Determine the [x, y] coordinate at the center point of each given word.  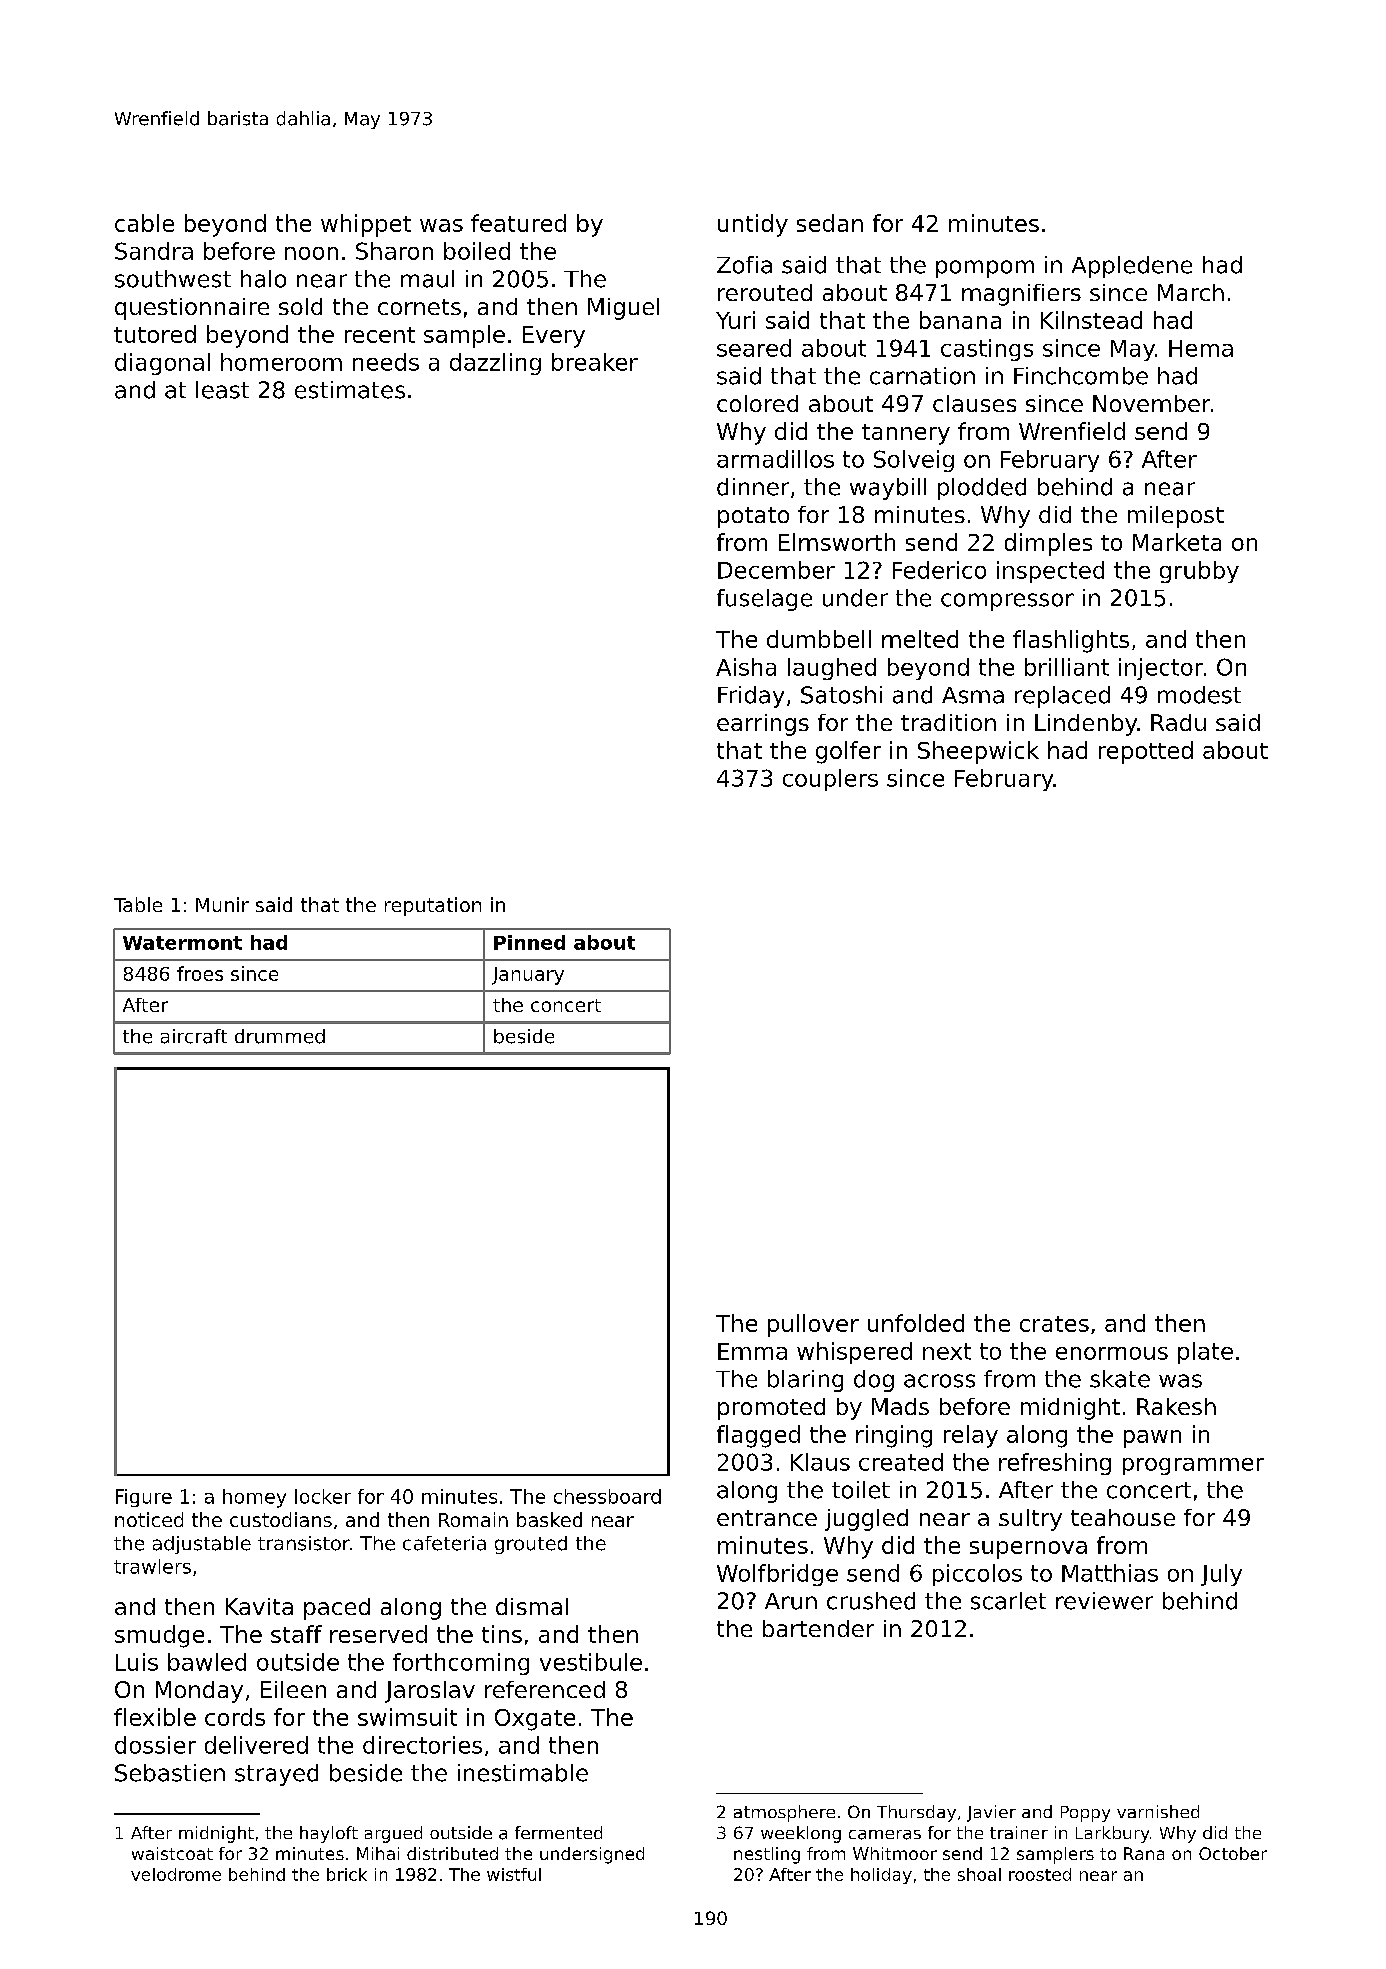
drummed [280, 1036]
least [222, 390]
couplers [830, 780]
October [1233, 1853]
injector [1161, 669]
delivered [256, 1745]
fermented [558, 1832]
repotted [1146, 752]
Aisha [746, 667]
